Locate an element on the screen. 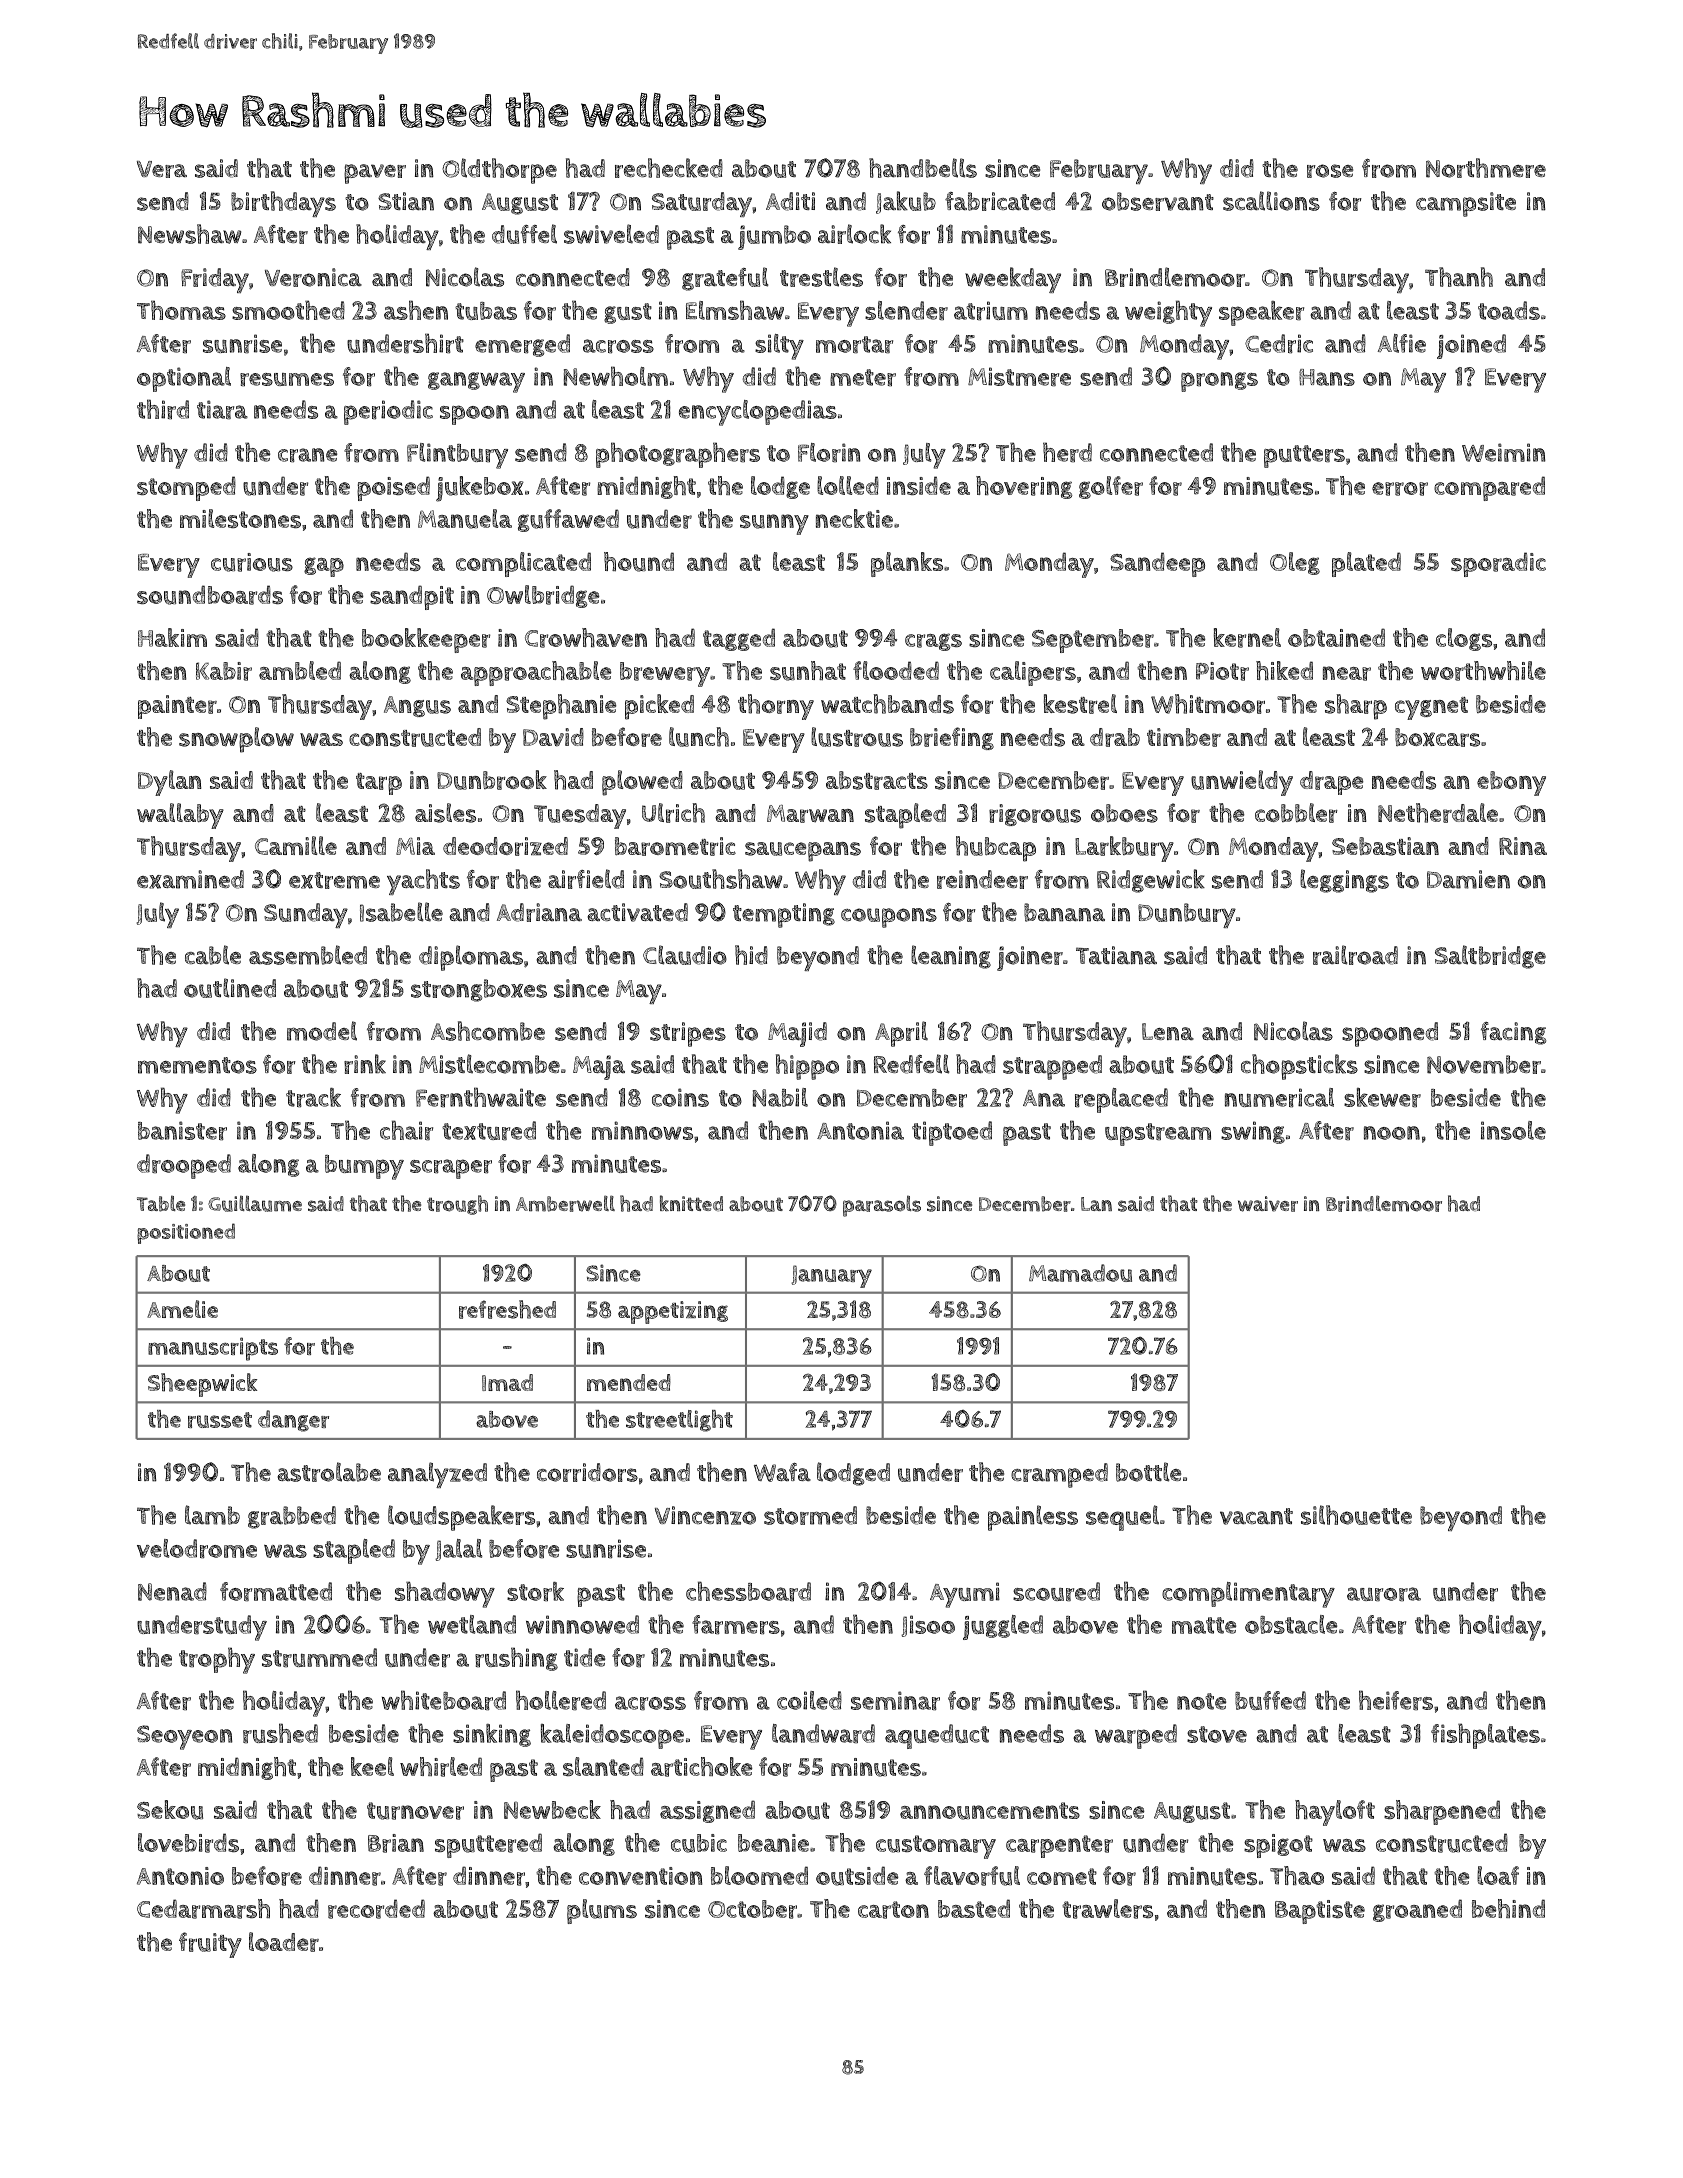 This screenshot has width=1683, height=2178. gap is located at coordinates (324, 567).
